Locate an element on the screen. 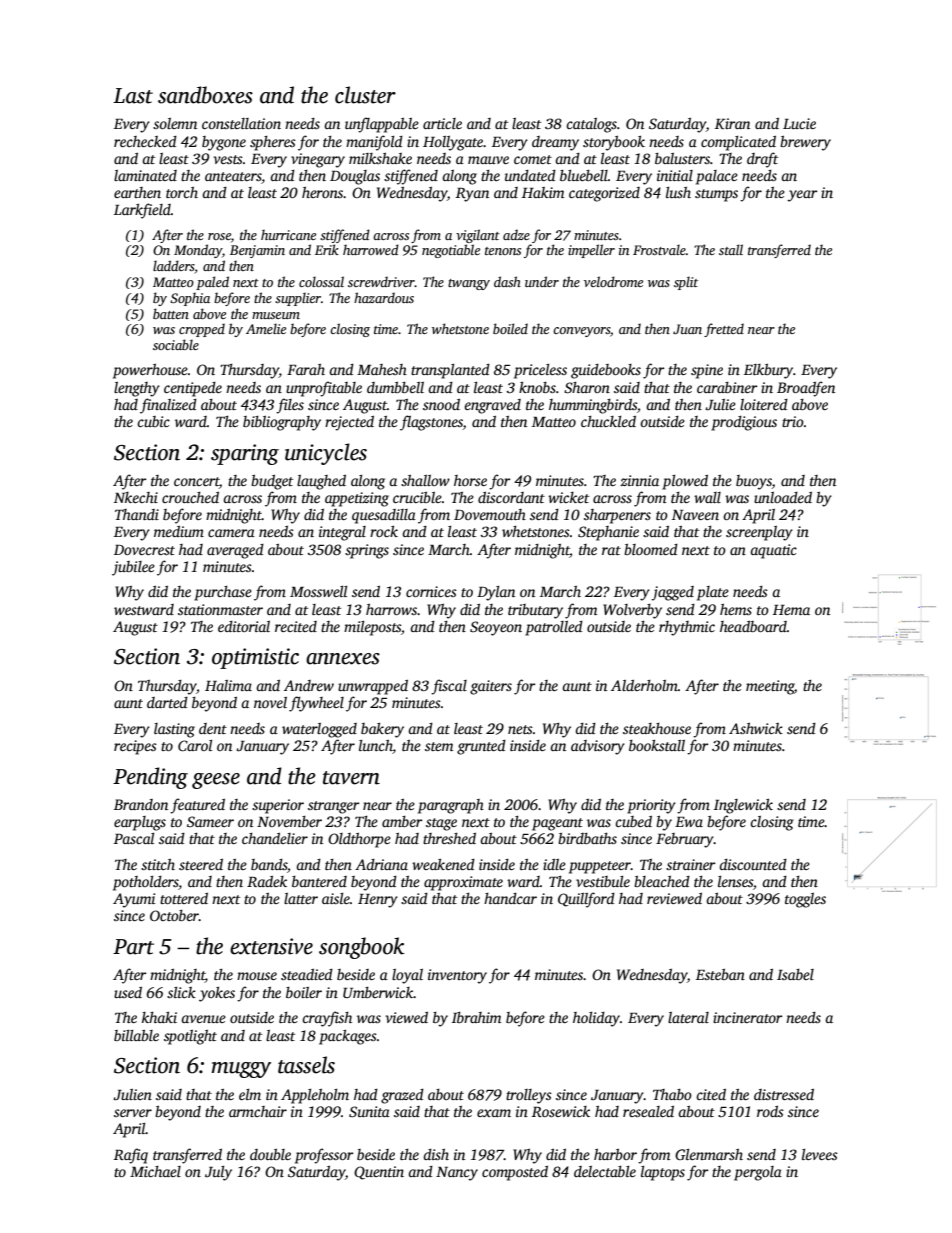  tavern is located at coordinates (351, 778).
